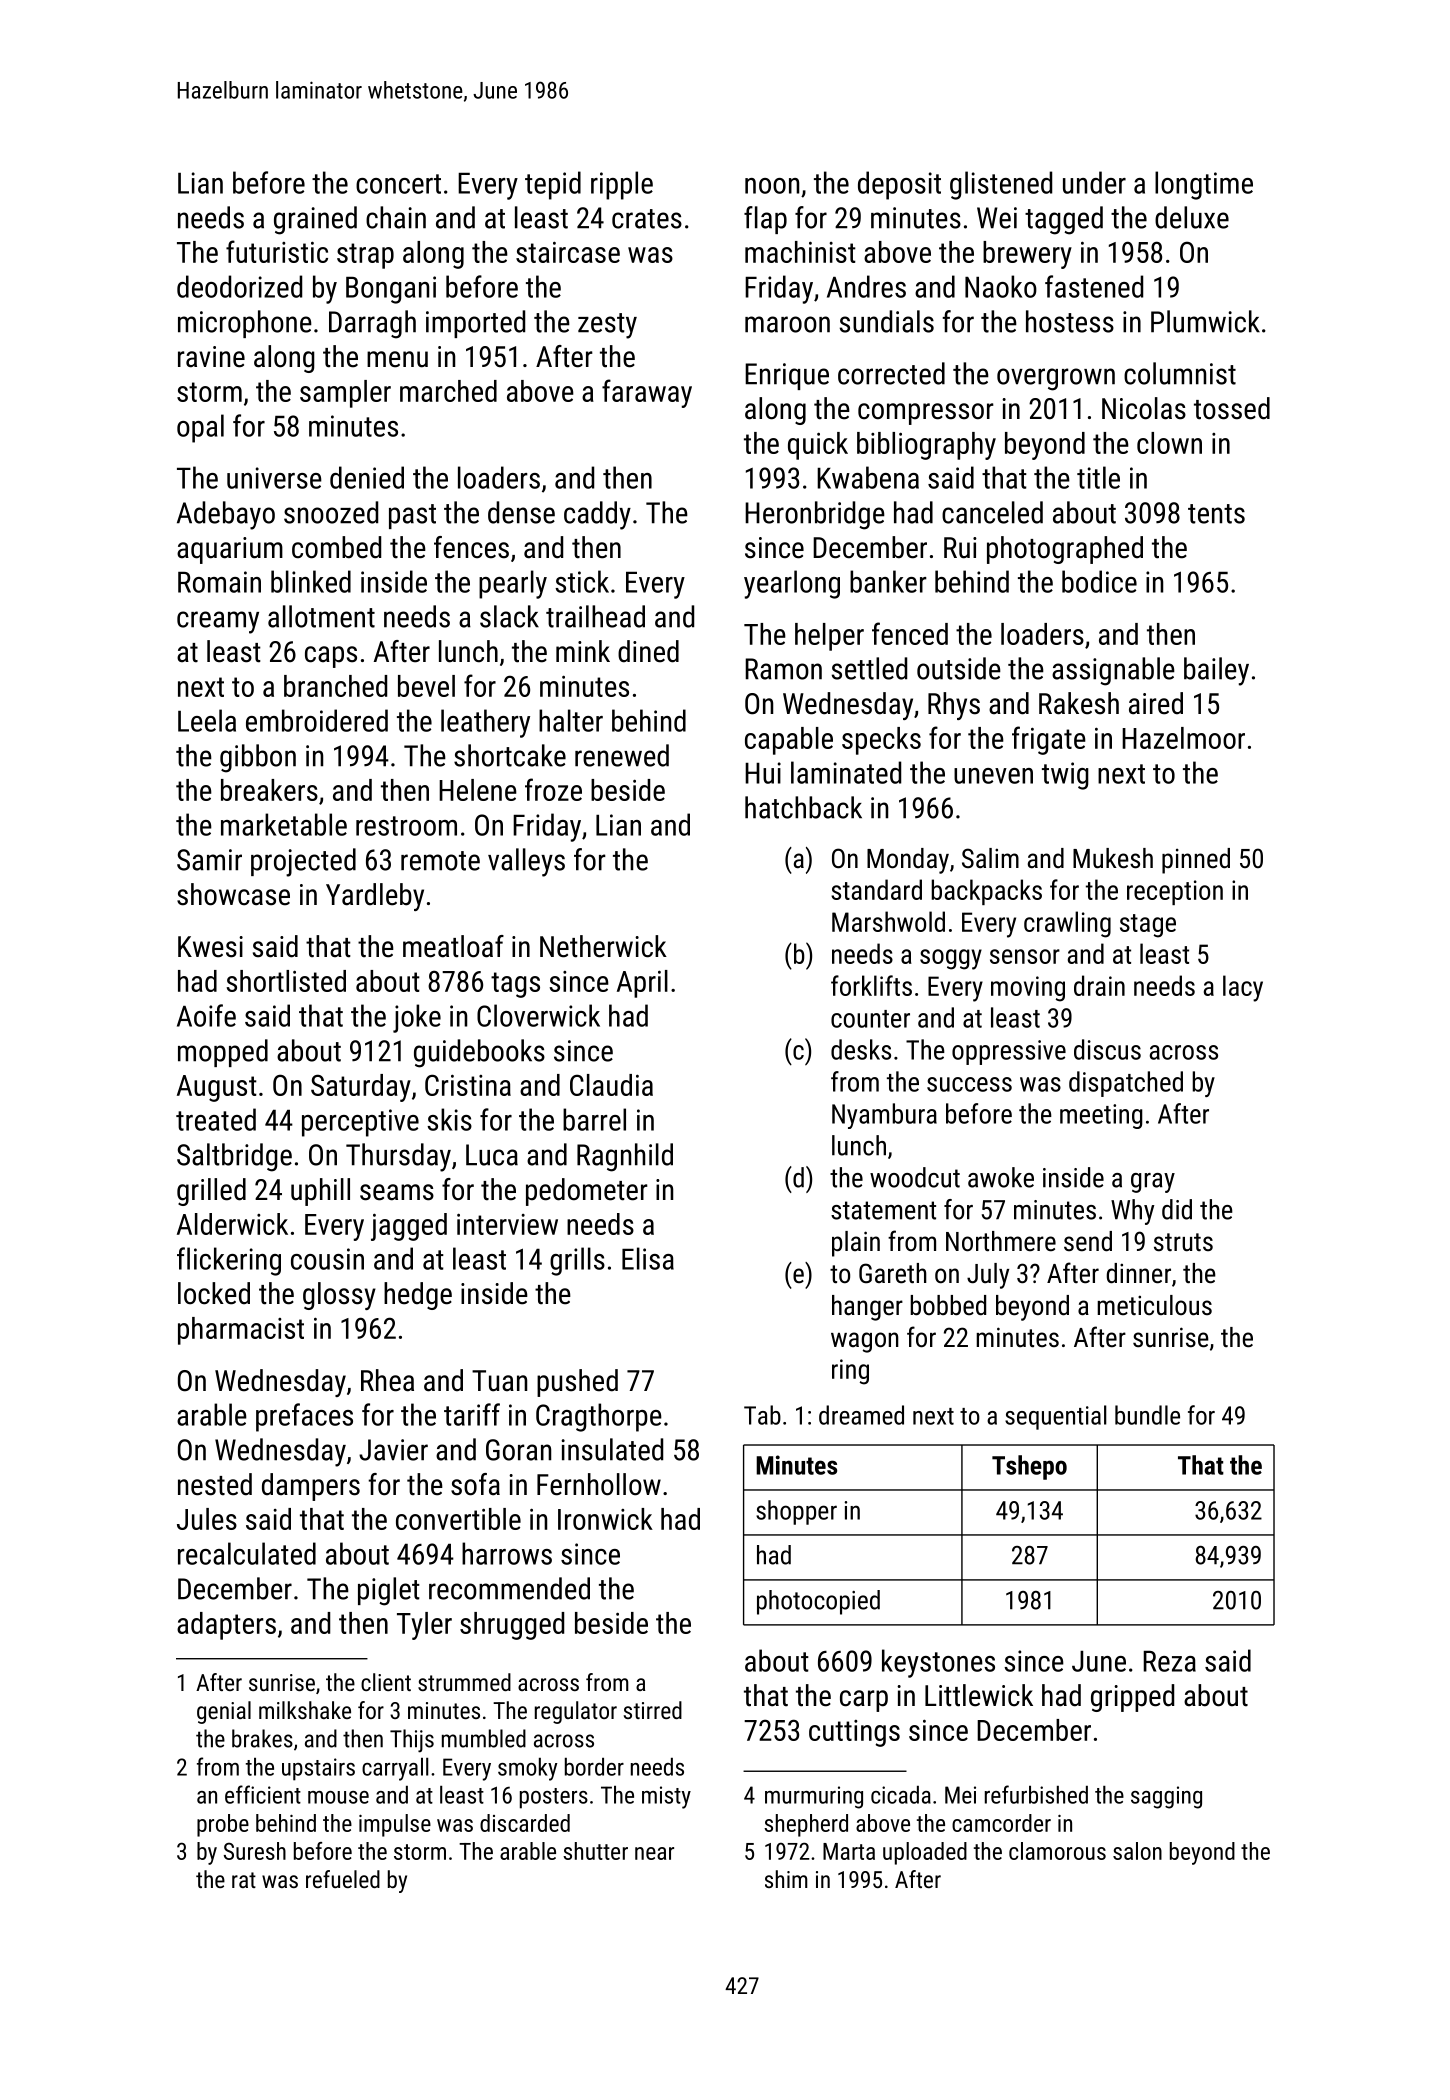 The width and height of the screenshot is (1450, 2100). I want to click on twig, so click(1065, 776).
